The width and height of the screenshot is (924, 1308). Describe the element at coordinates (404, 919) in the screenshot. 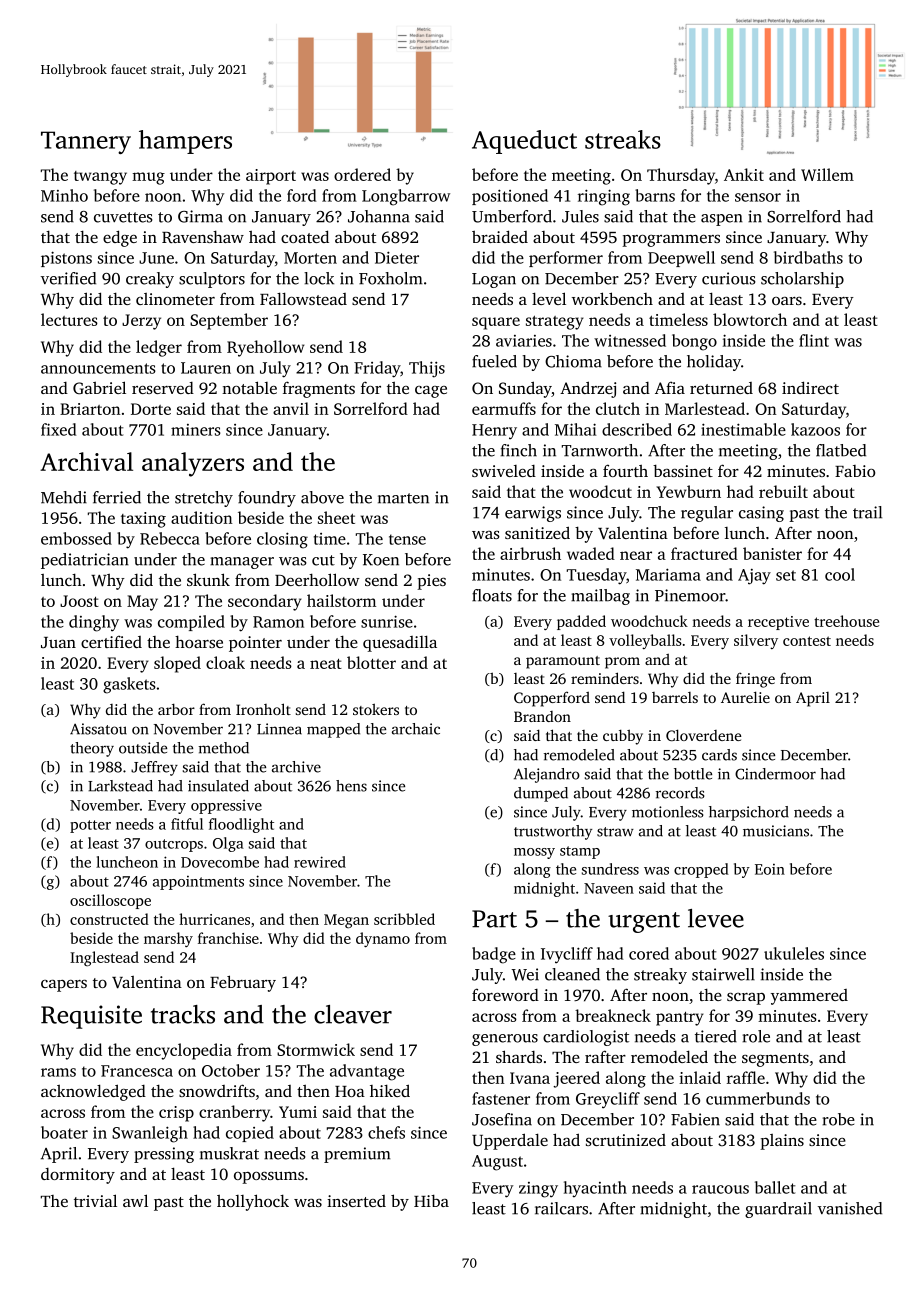

I see `scribbled` at that location.
